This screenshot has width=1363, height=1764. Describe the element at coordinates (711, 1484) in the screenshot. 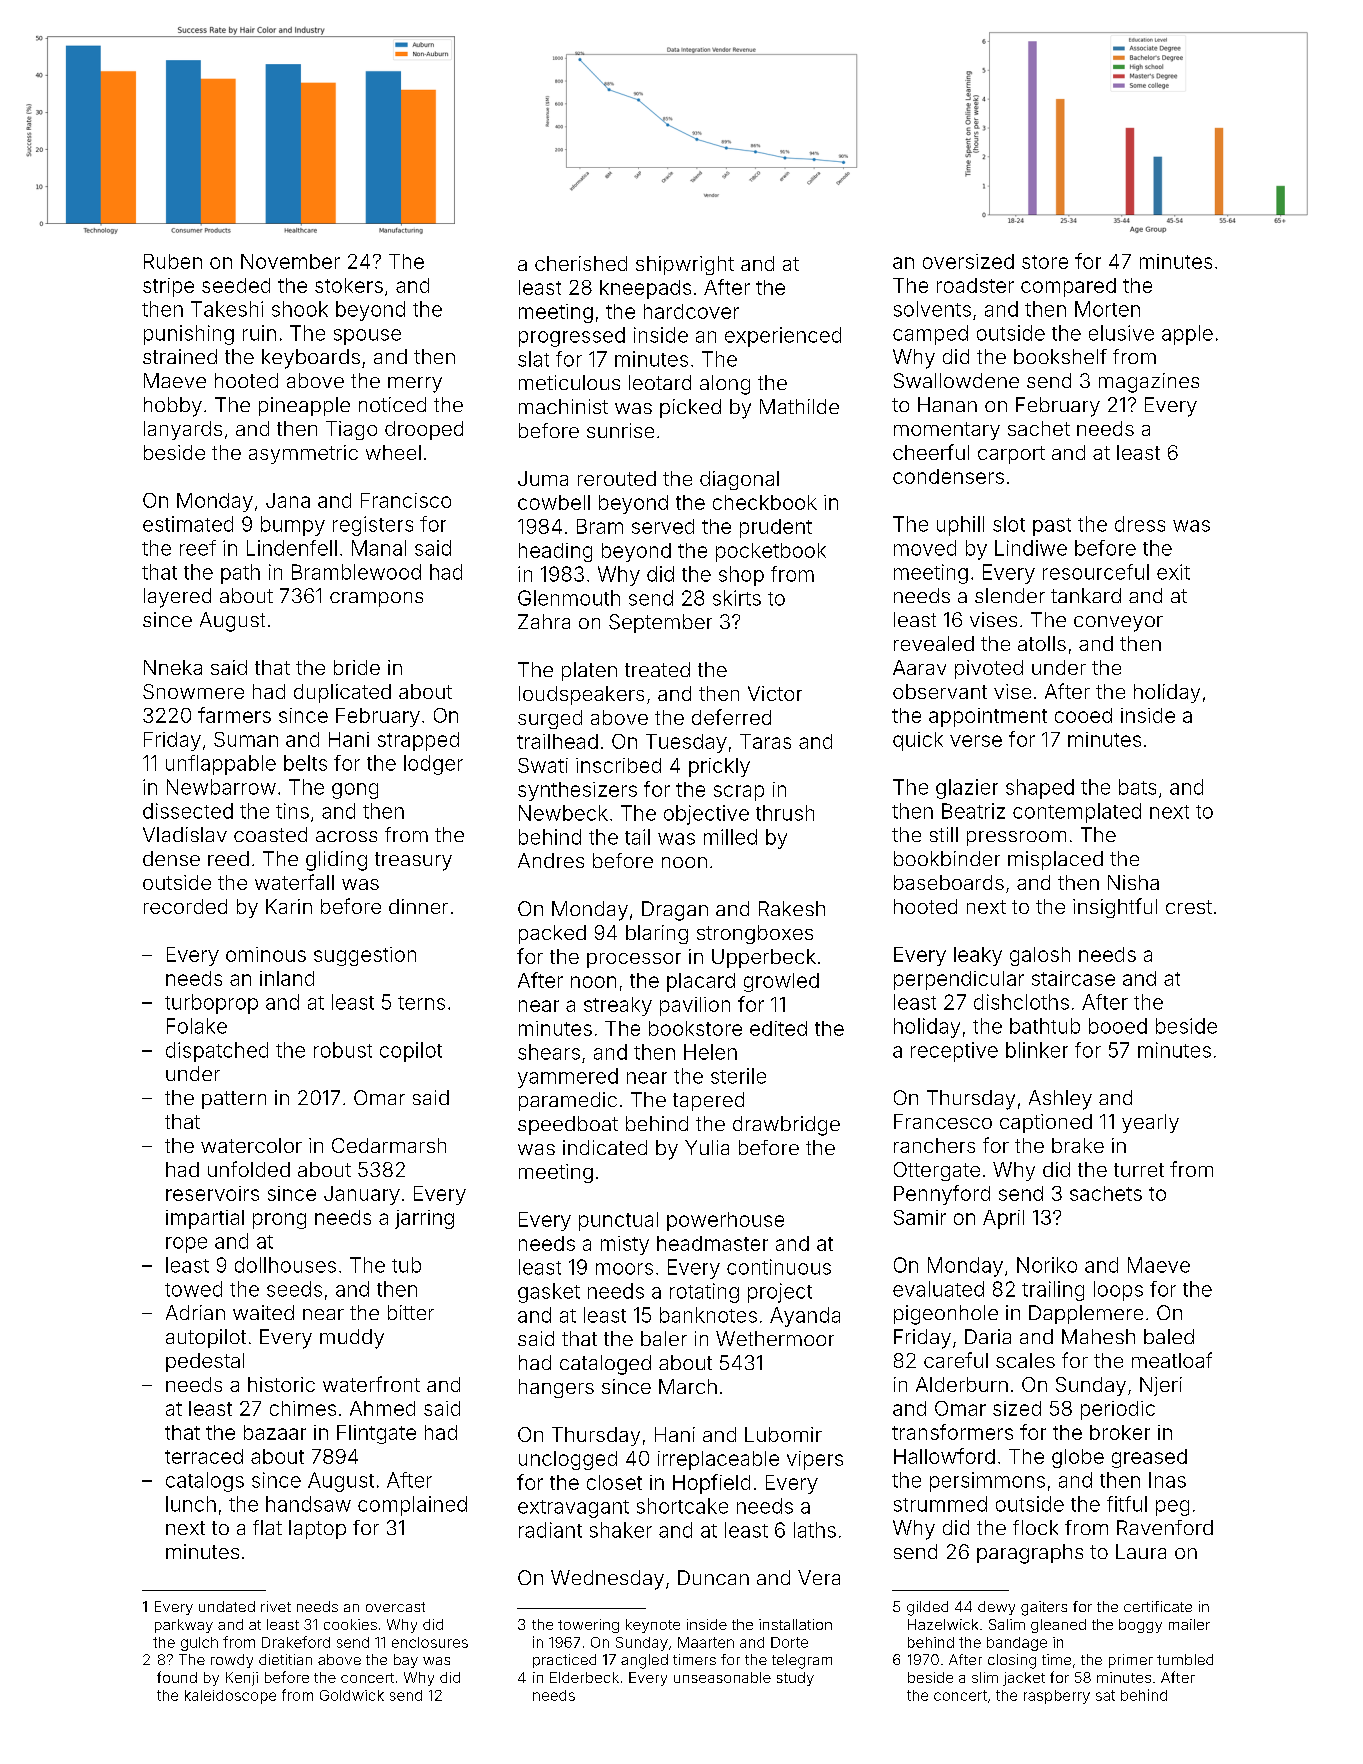

I see `Hopfield` at that location.
